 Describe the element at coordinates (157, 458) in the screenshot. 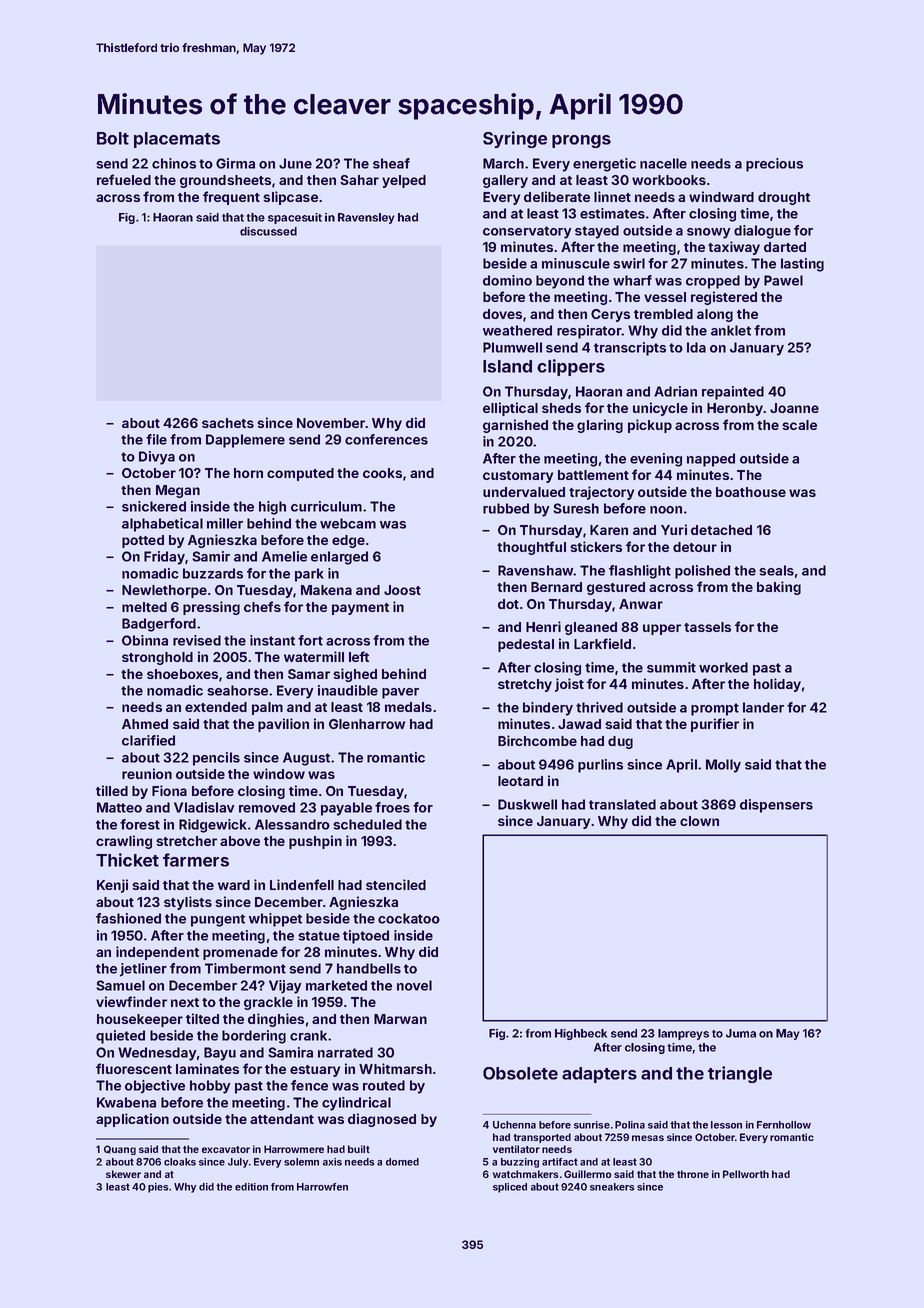

I see `Divya` at that location.
